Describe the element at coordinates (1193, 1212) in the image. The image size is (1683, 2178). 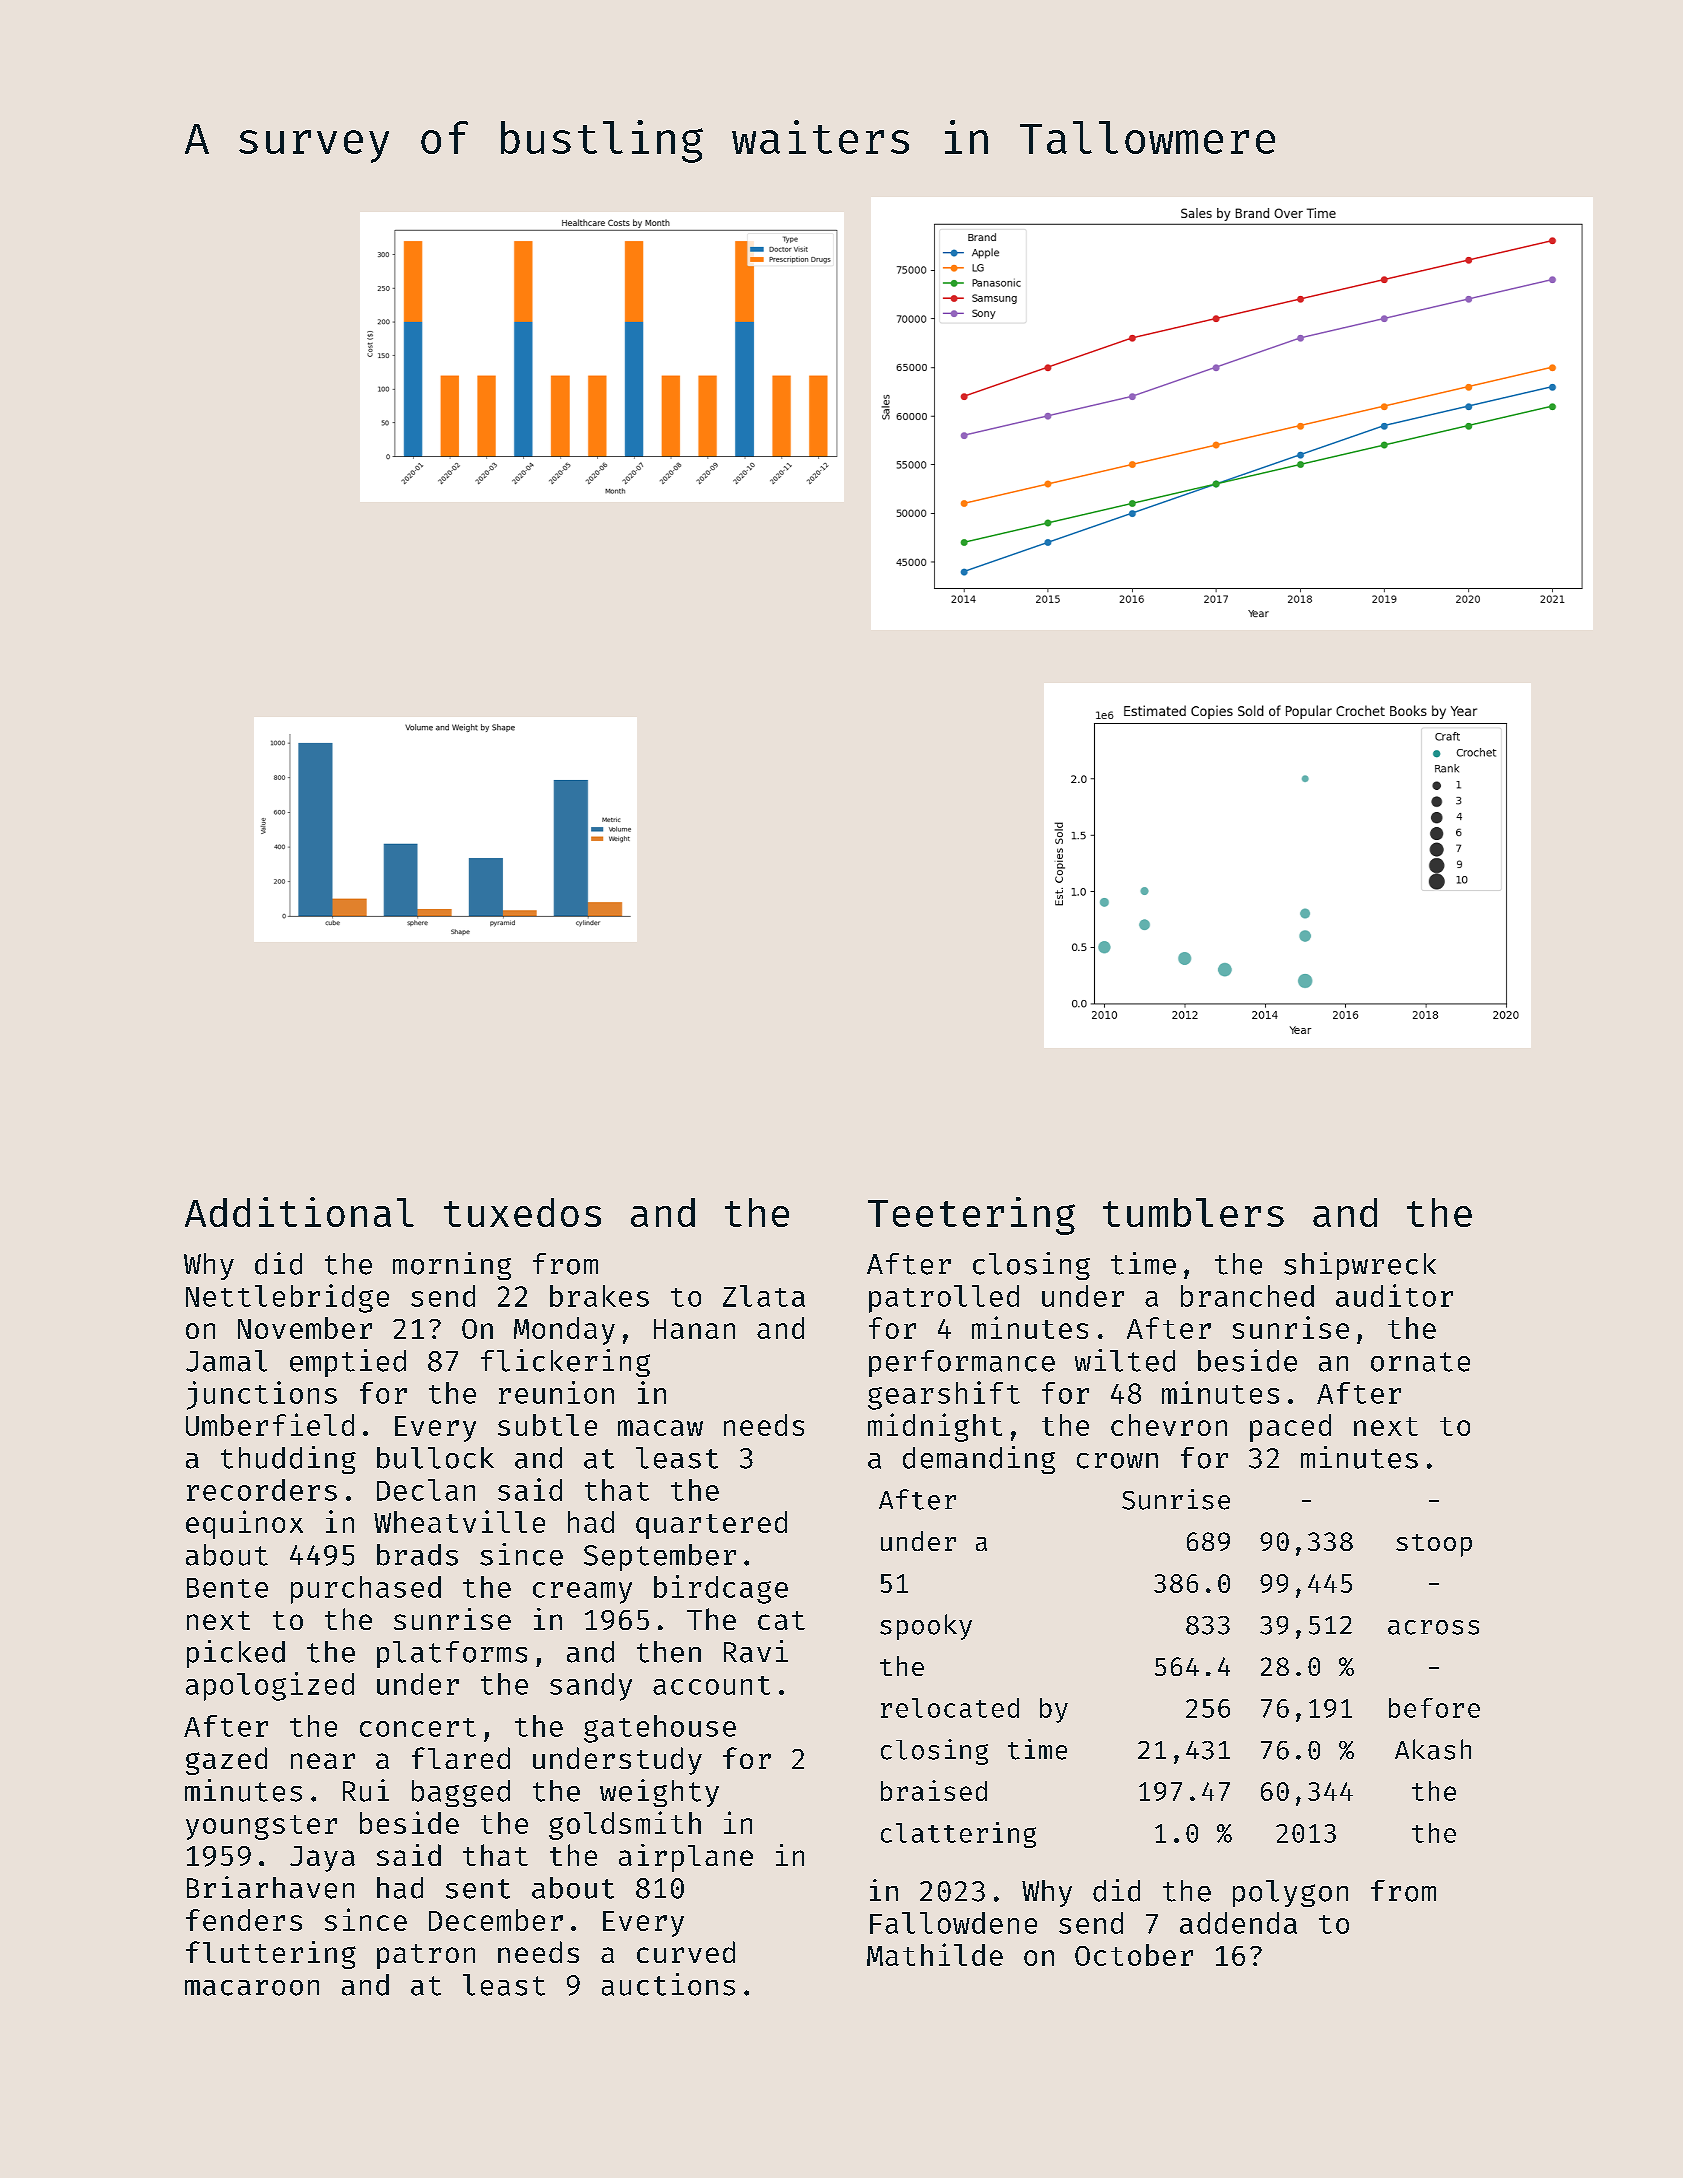
I see `tumblers` at that location.
